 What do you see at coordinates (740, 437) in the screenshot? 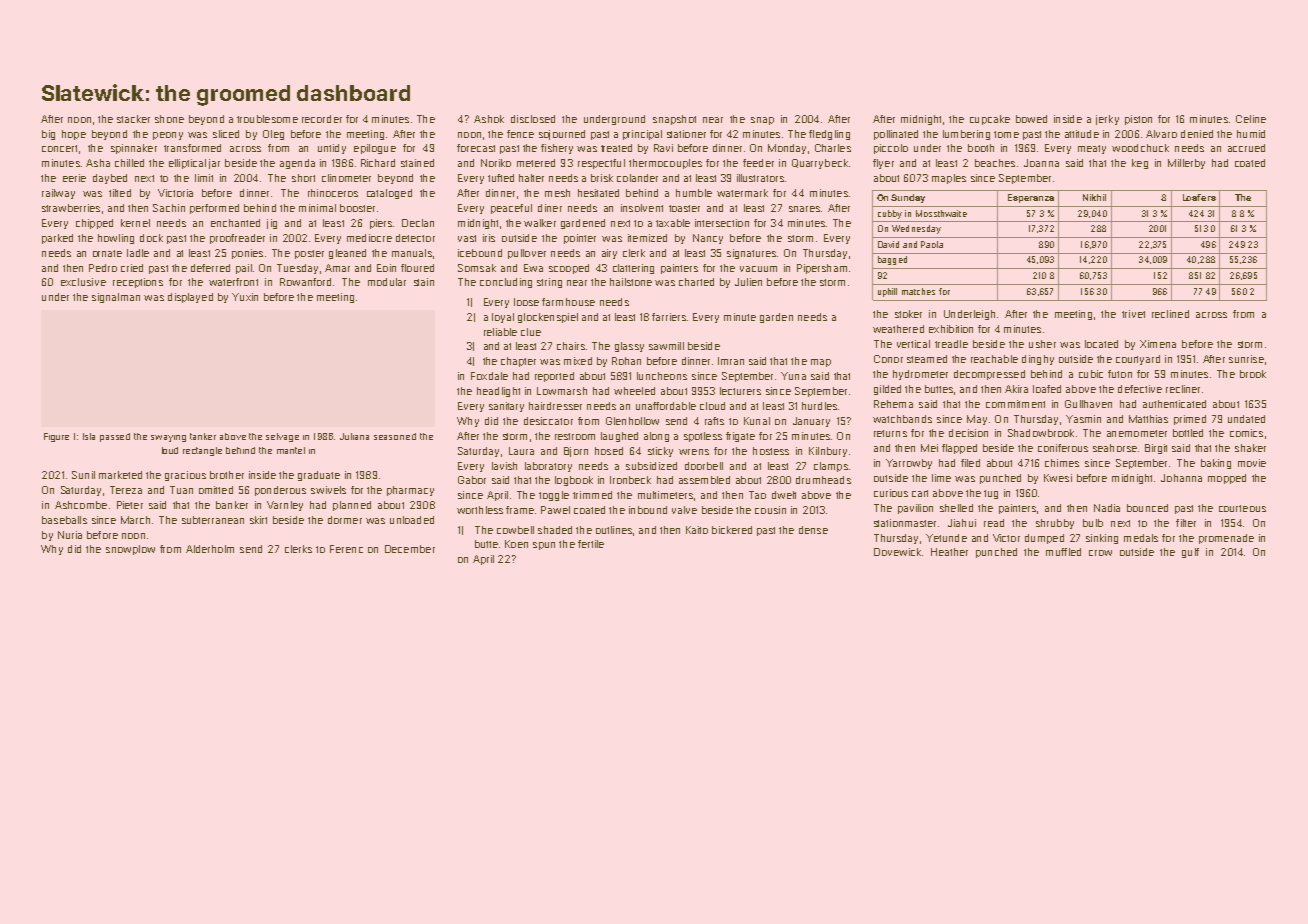
I see `frigate` at bounding box center [740, 437].
